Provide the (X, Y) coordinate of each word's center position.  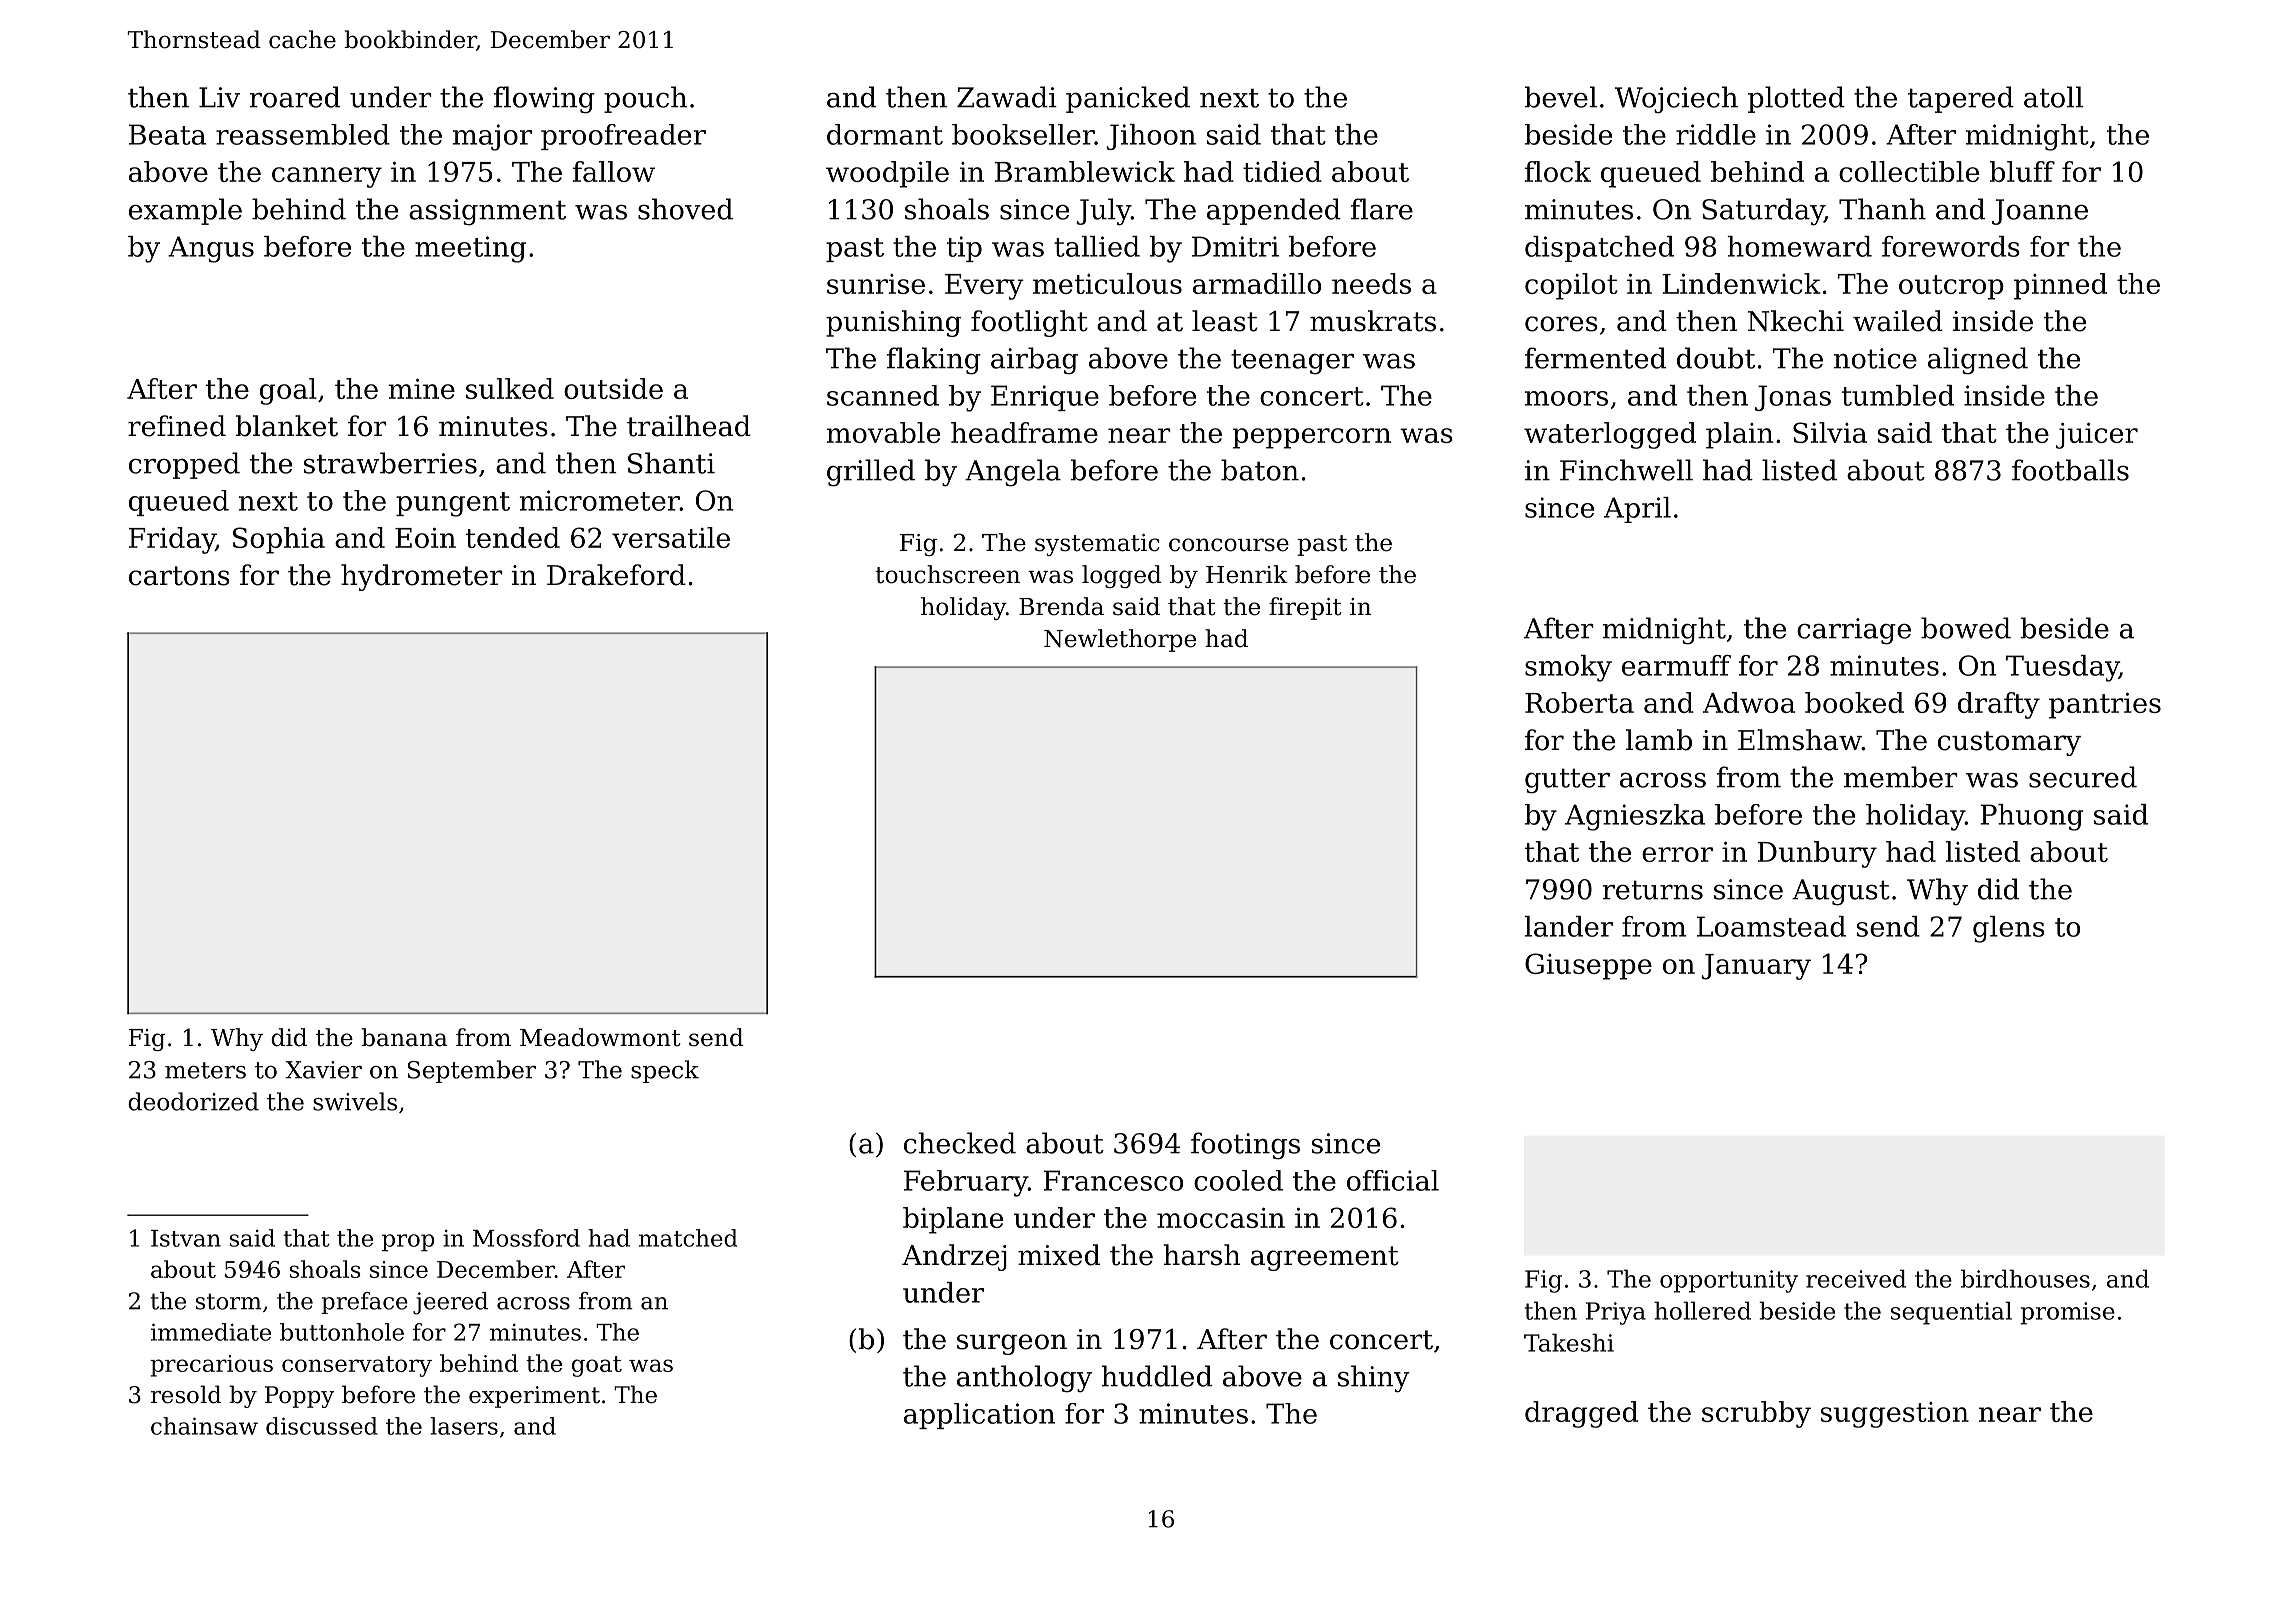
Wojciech (1676, 100)
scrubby (1756, 1414)
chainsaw (204, 1426)
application (979, 1416)
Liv (219, 97)
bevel (1561, 97)
